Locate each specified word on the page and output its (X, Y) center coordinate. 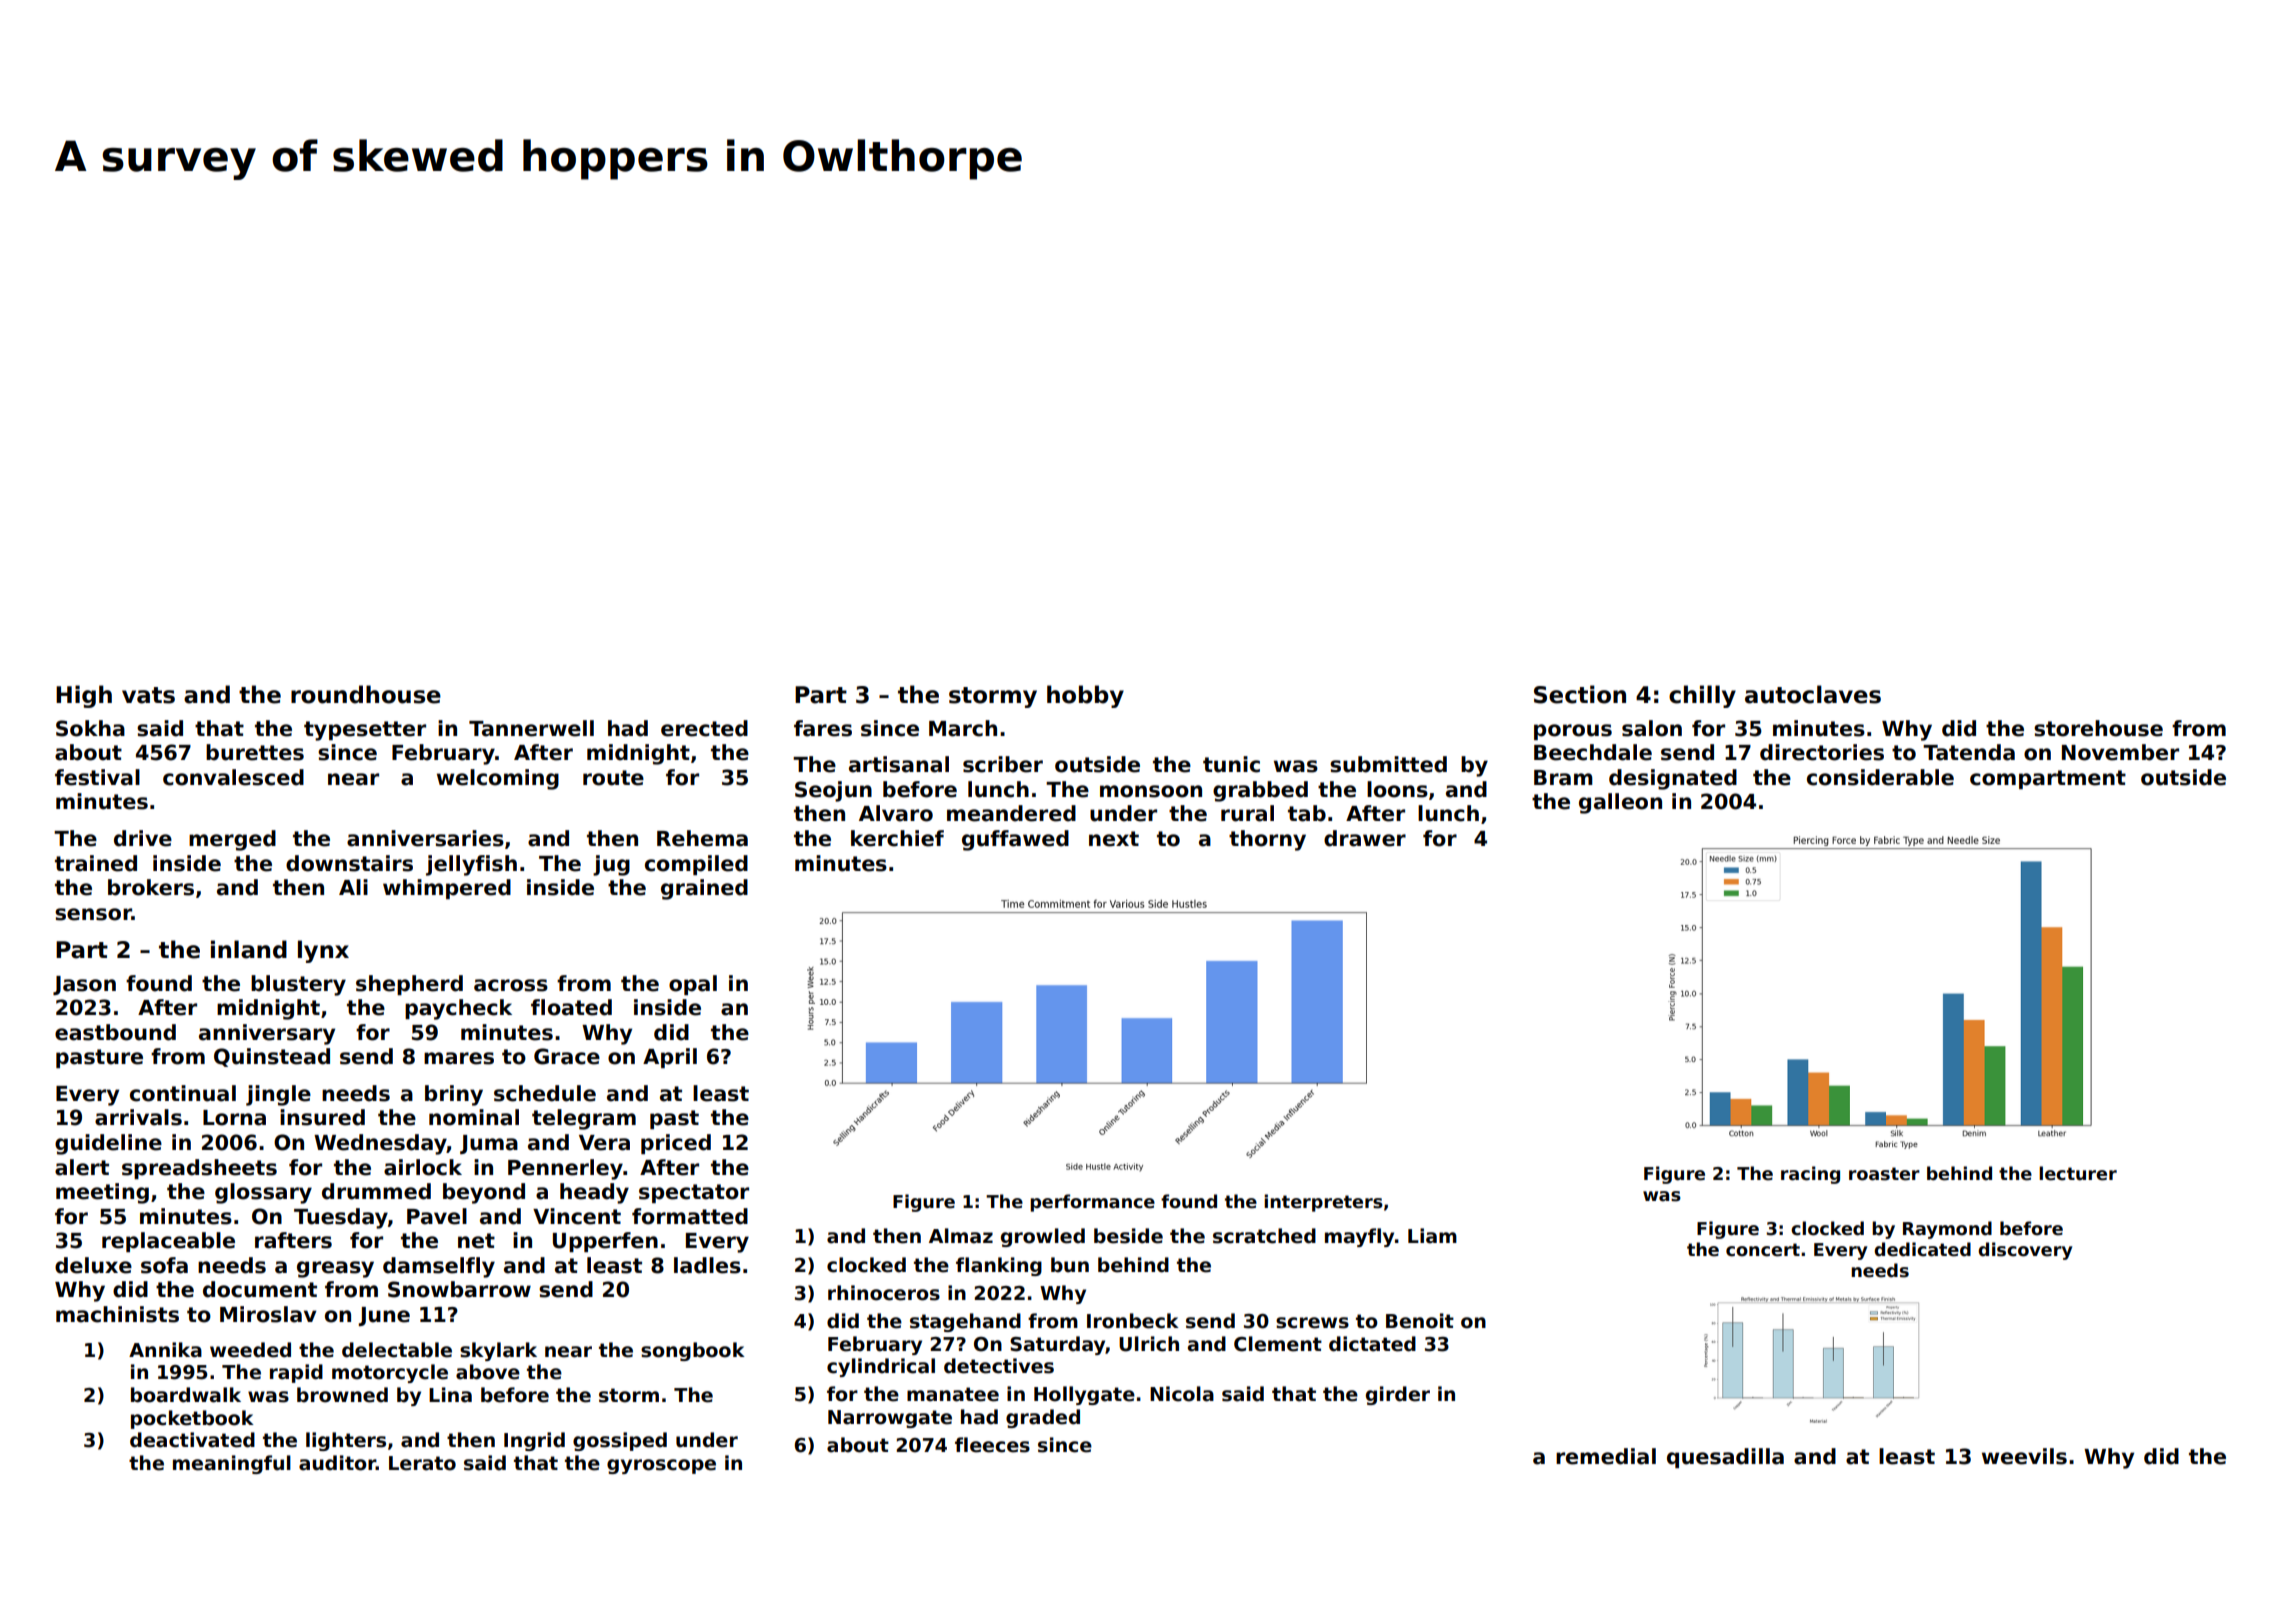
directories (1822, 752)
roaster (1884, 1174)
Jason (84, 985)
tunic (1231, 764)
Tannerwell (531, 728)
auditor (337, 1463)
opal (693, 985)
